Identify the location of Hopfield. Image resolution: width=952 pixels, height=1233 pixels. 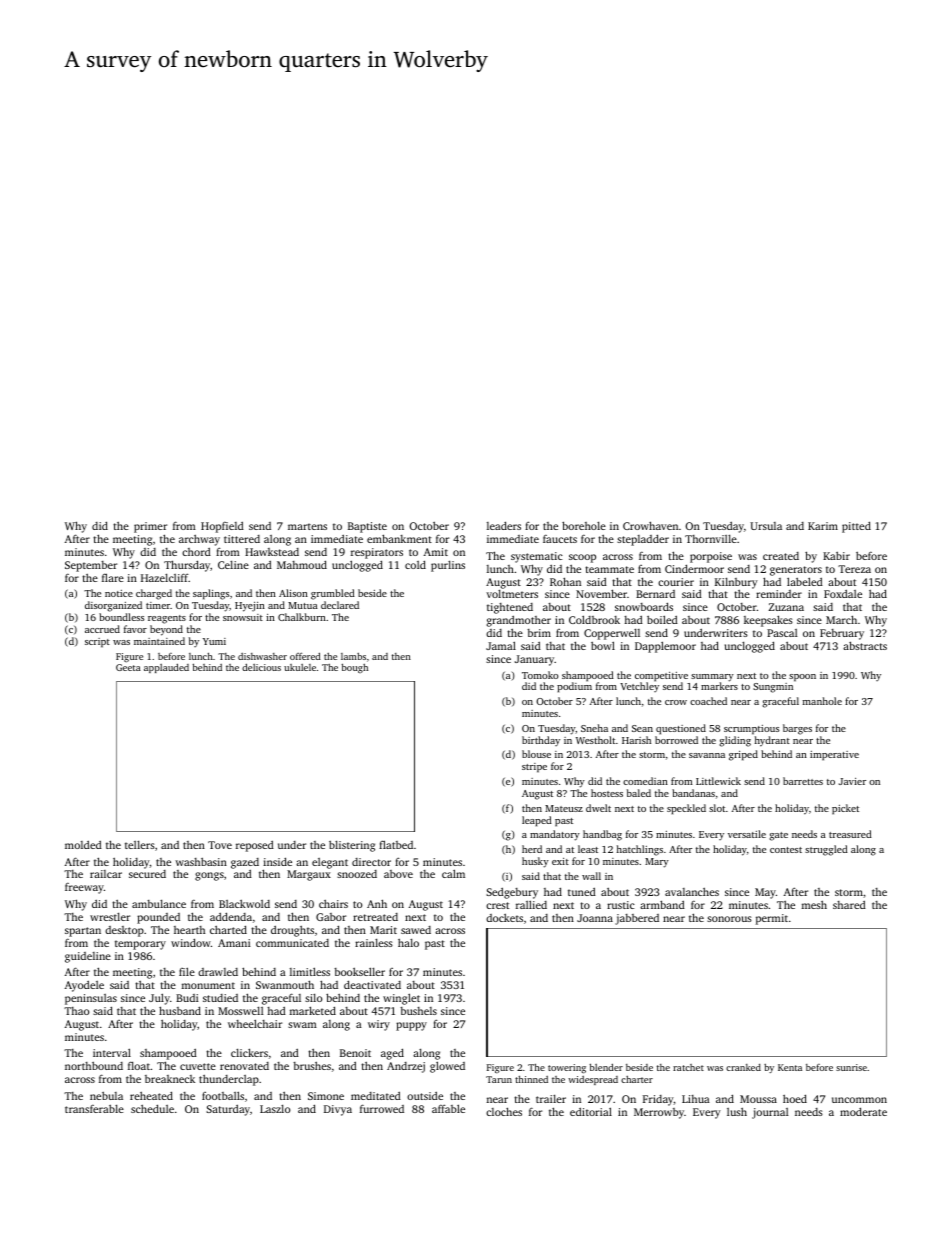
(222, 527).
